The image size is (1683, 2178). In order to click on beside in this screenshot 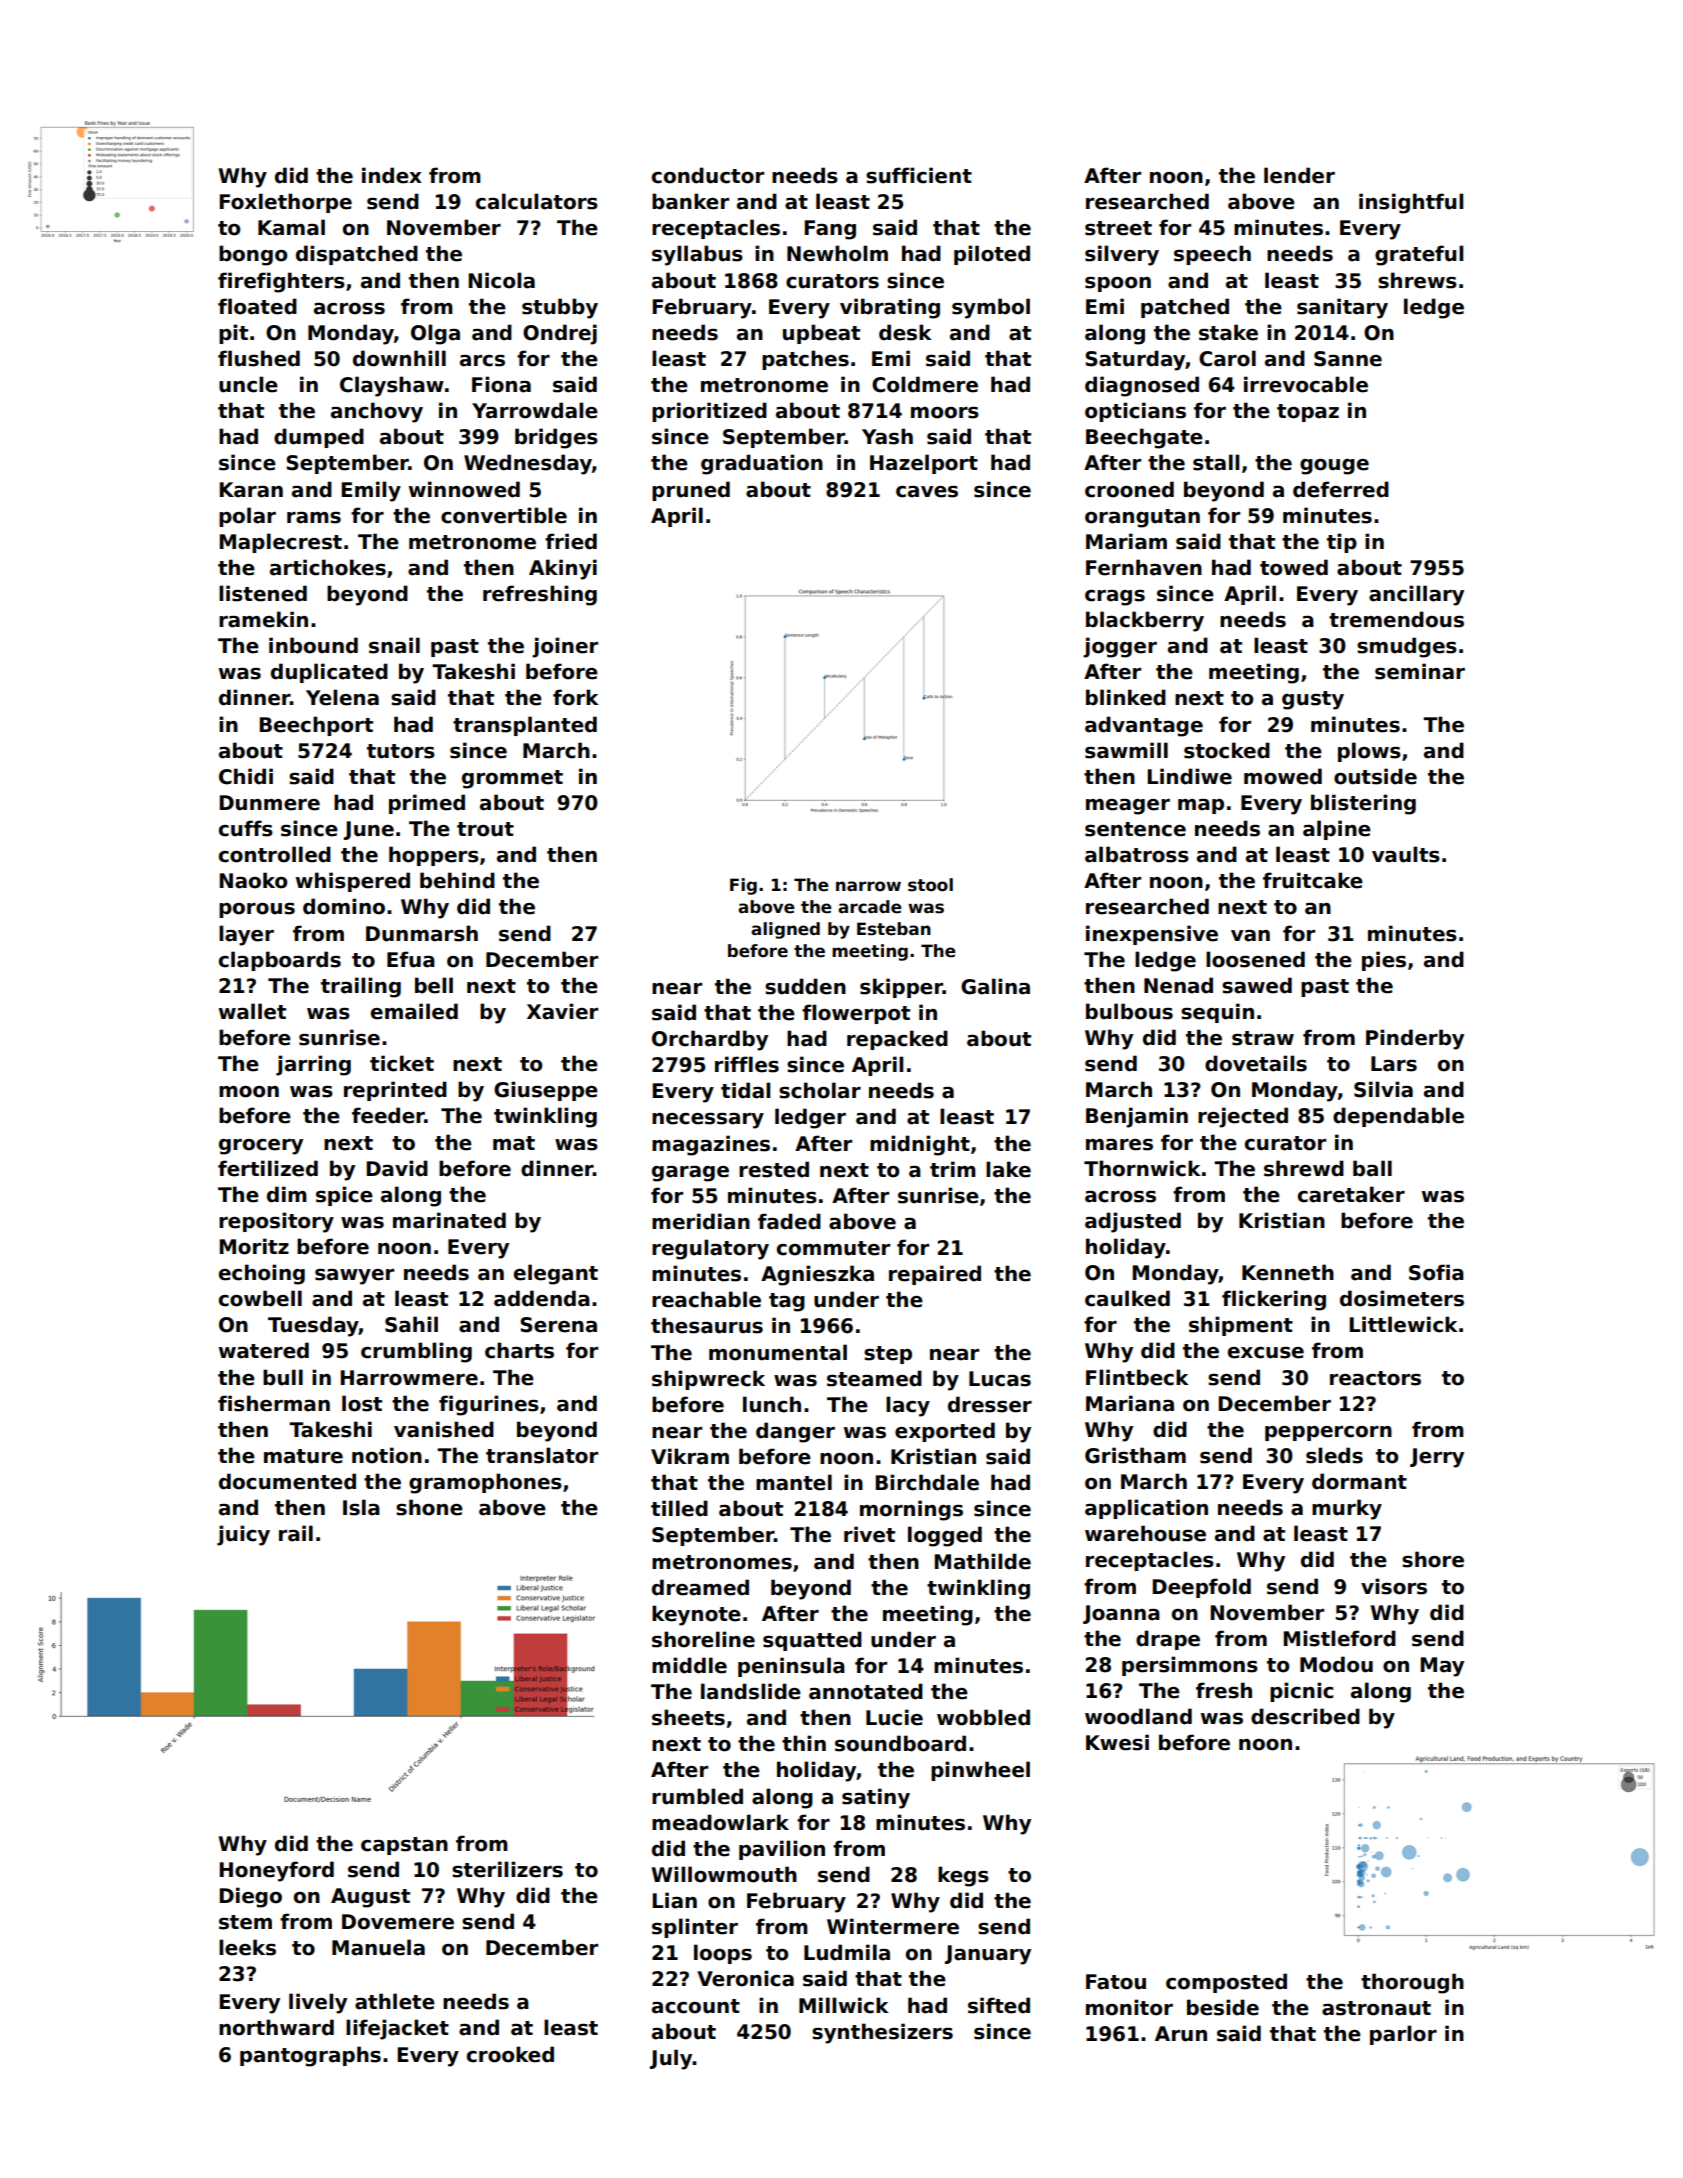, I will do `click(1223, 2007)`.
